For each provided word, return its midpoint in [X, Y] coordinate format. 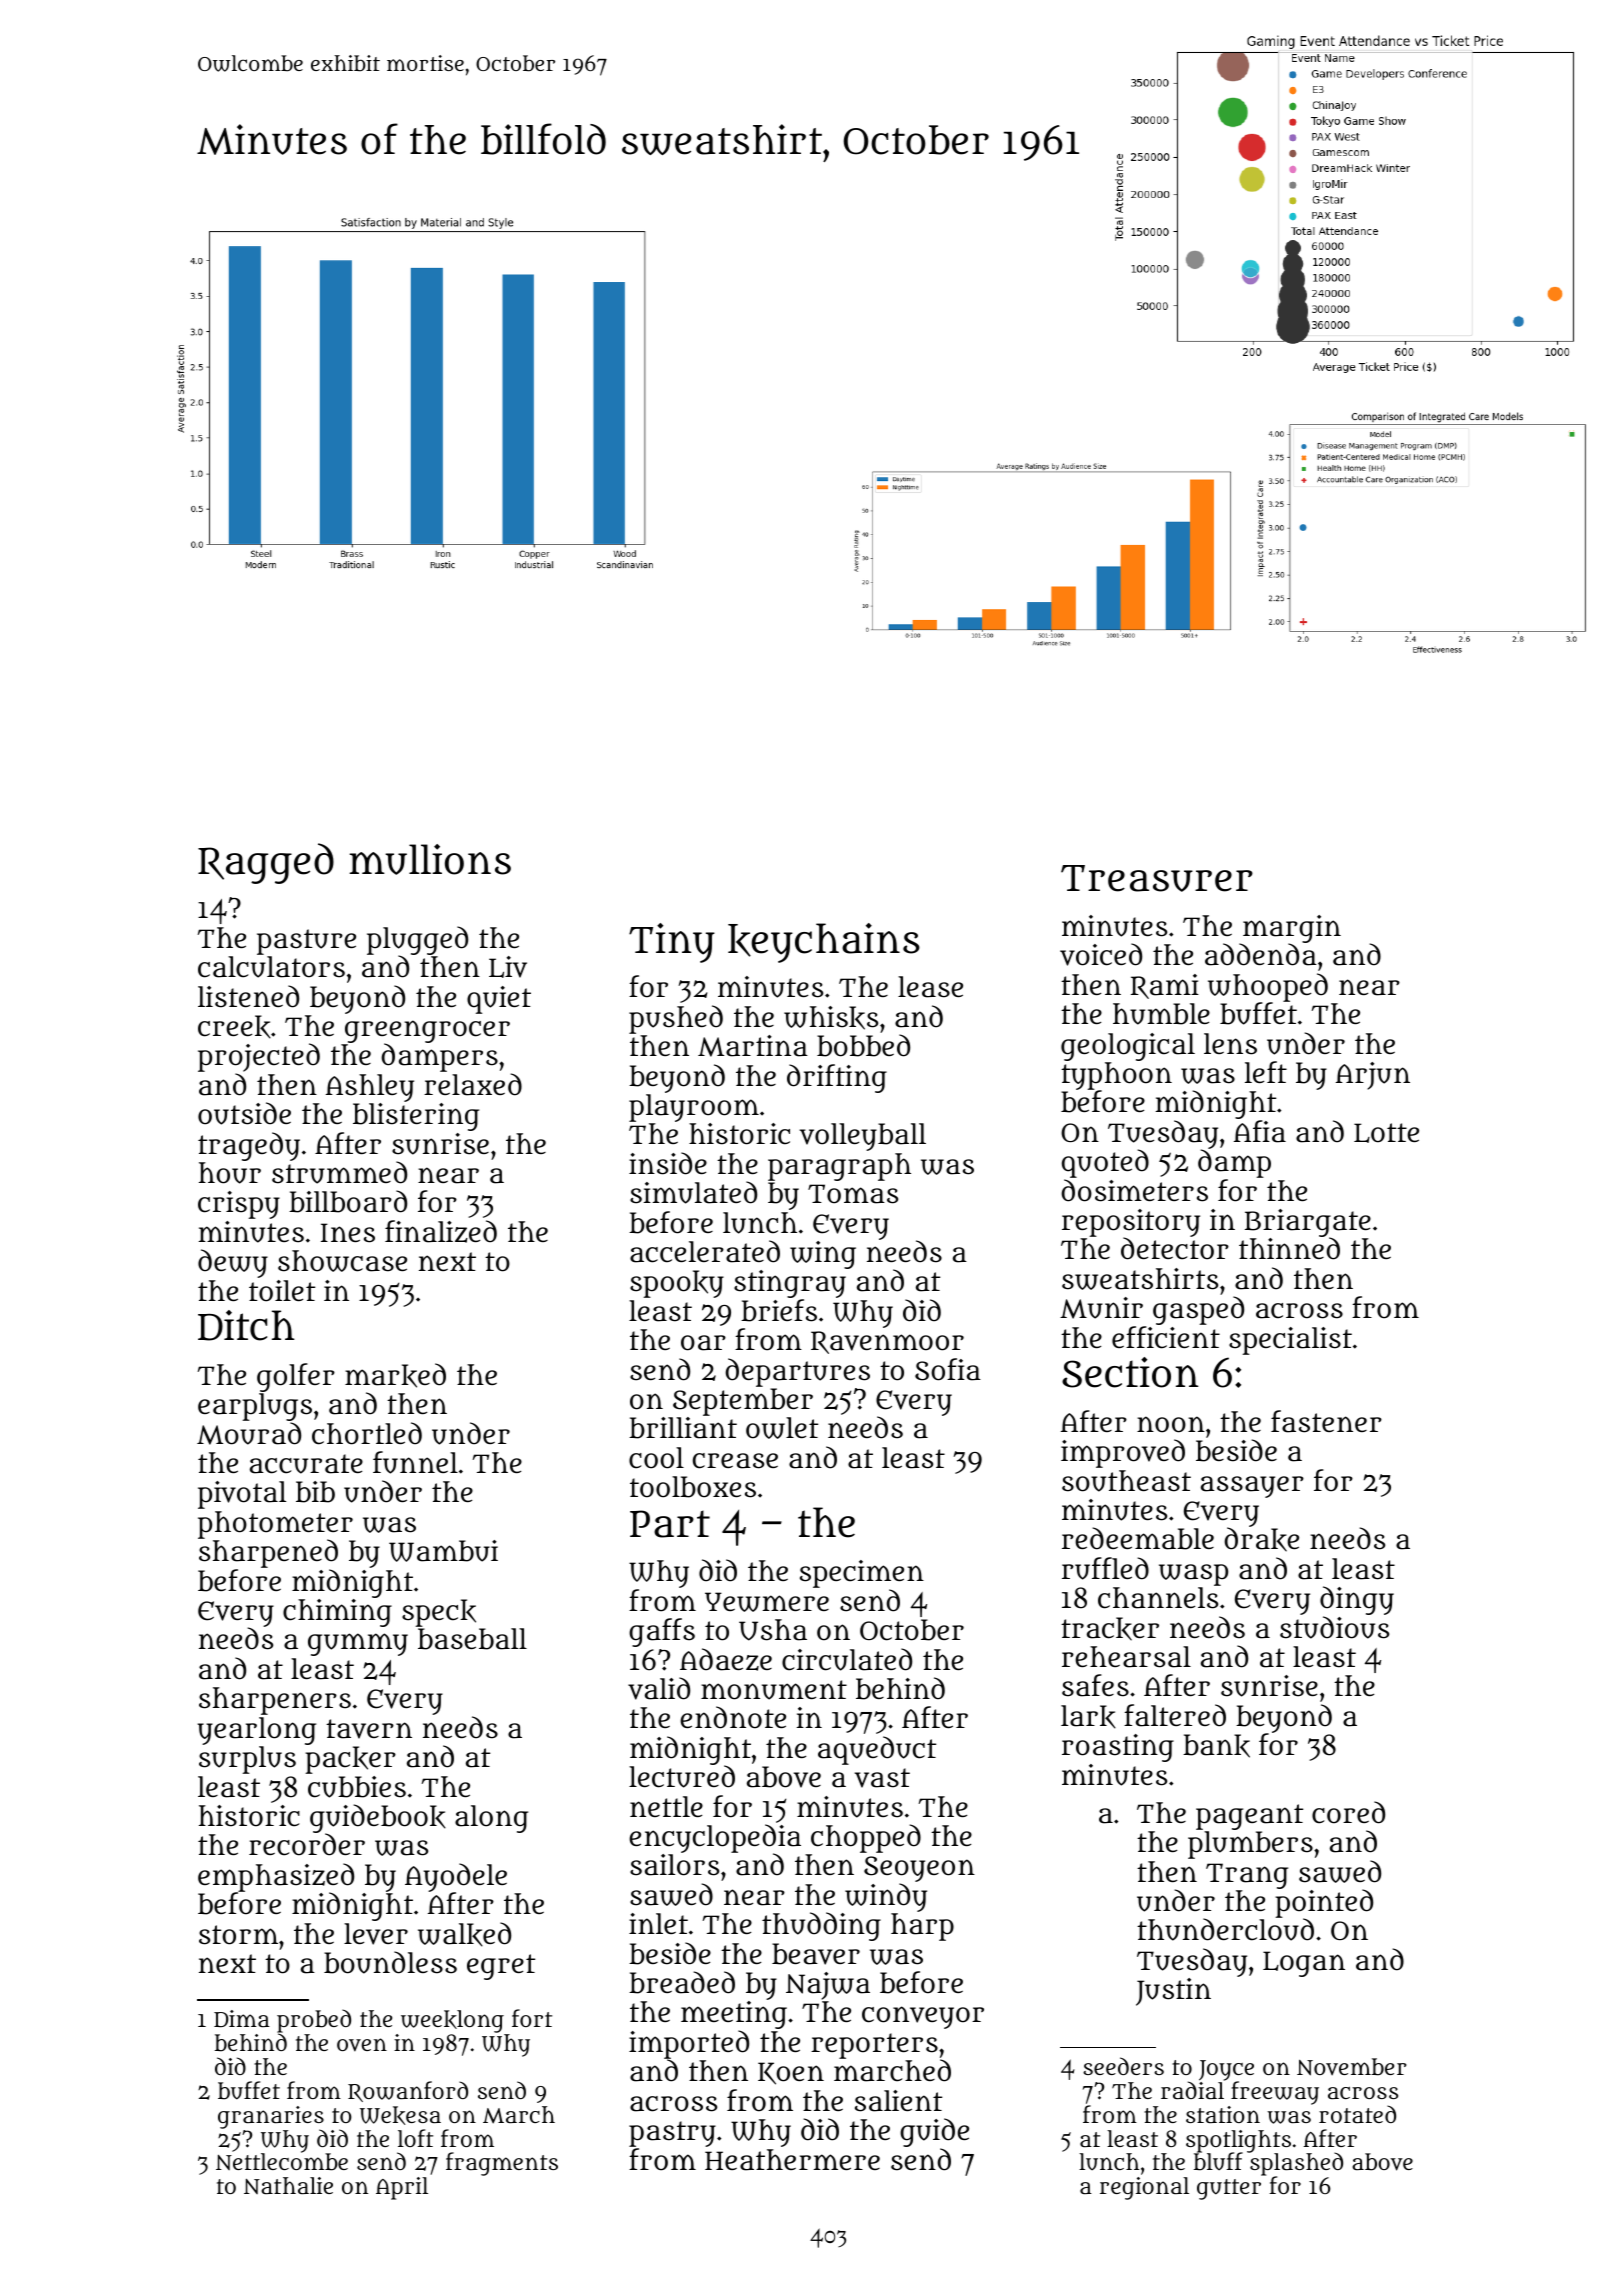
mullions [430, 859]
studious [1334, 1627]
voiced [1101, 954]
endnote [733, 1717]
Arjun [1373, 1076]
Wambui [443, 1551]
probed [314, 2021]
